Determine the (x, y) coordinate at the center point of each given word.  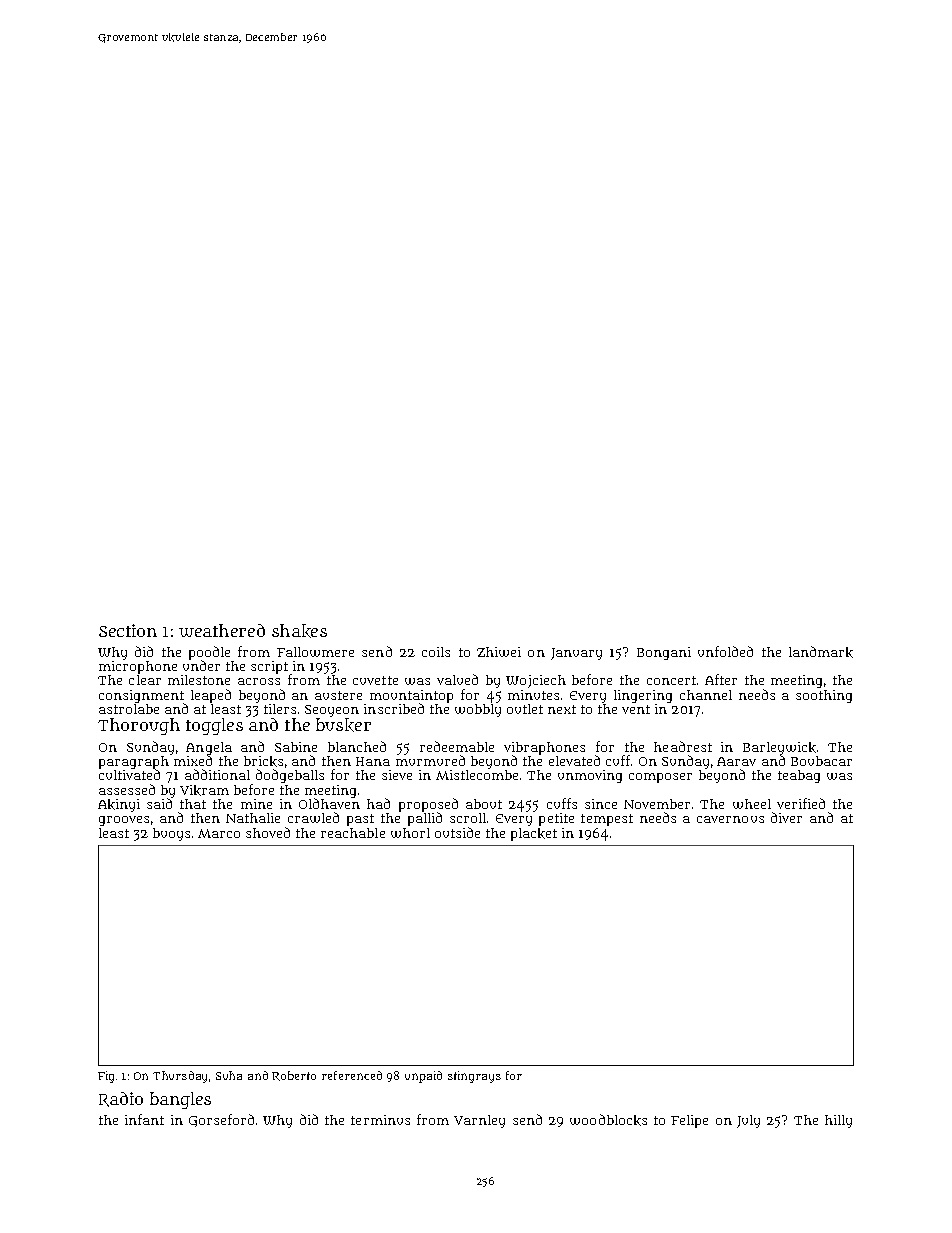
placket (534, 834)
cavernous (730, 819)
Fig (106, 1077)
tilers (280, 709)
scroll (468, 818)
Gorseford (221, 1120)
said (159, 804)
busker (343, 725)
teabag (799, 776)
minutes (533, 695)
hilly (838, 1121)
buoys (171, 834)
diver (786, 817)
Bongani (664, 653)
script (271, 668)
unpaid (423, 1077)
